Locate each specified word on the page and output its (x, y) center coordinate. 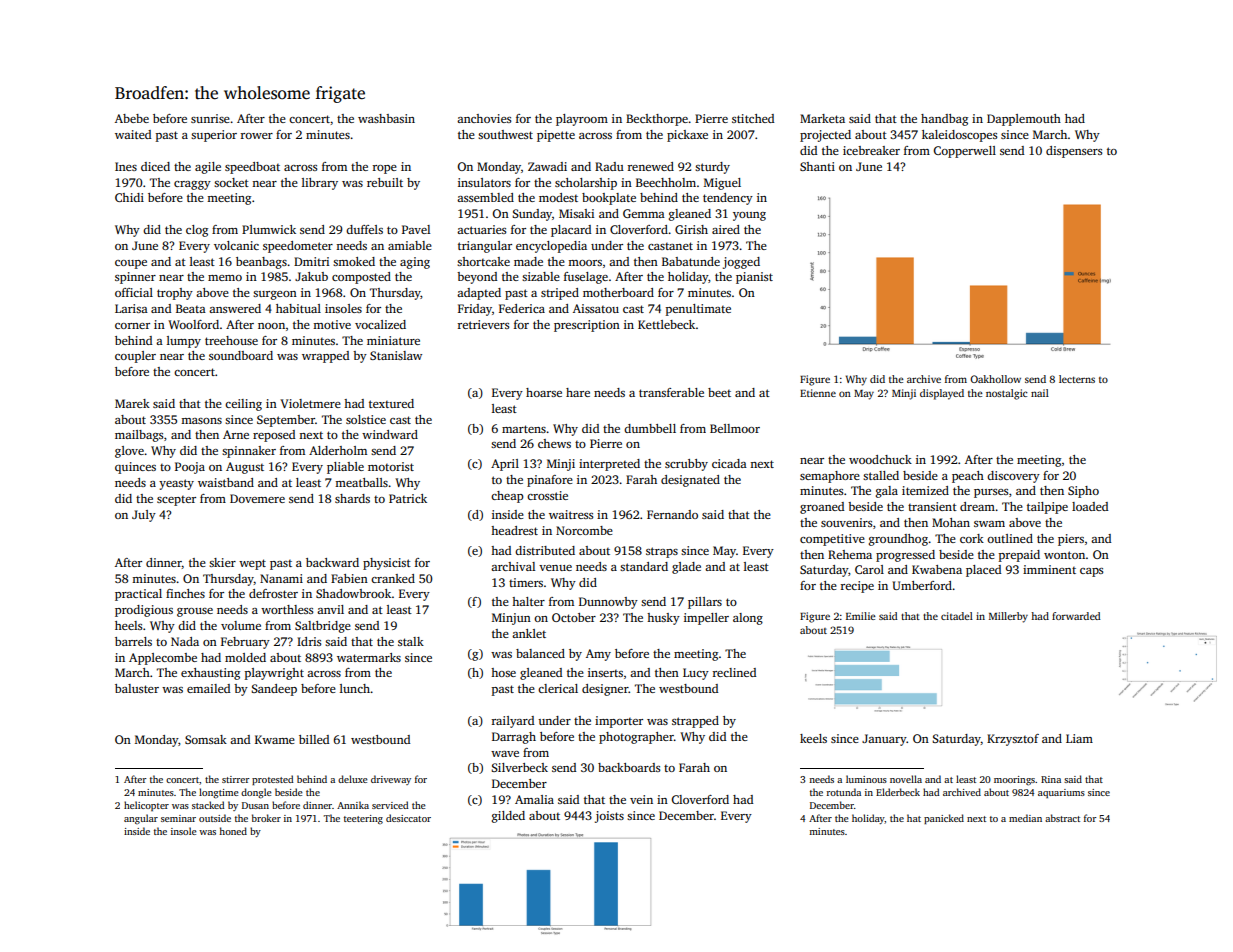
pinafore (550, 481)
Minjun (511, 619)
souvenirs (846, 522)
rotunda (844, 792)
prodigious (144, 611)
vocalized (380, 324)
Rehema (850, 554)
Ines (126, 166)
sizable (541, 276)
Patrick (408, 498)
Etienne (818, 393)
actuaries (481, 229)
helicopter (146, 806)
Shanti (817, 166)
